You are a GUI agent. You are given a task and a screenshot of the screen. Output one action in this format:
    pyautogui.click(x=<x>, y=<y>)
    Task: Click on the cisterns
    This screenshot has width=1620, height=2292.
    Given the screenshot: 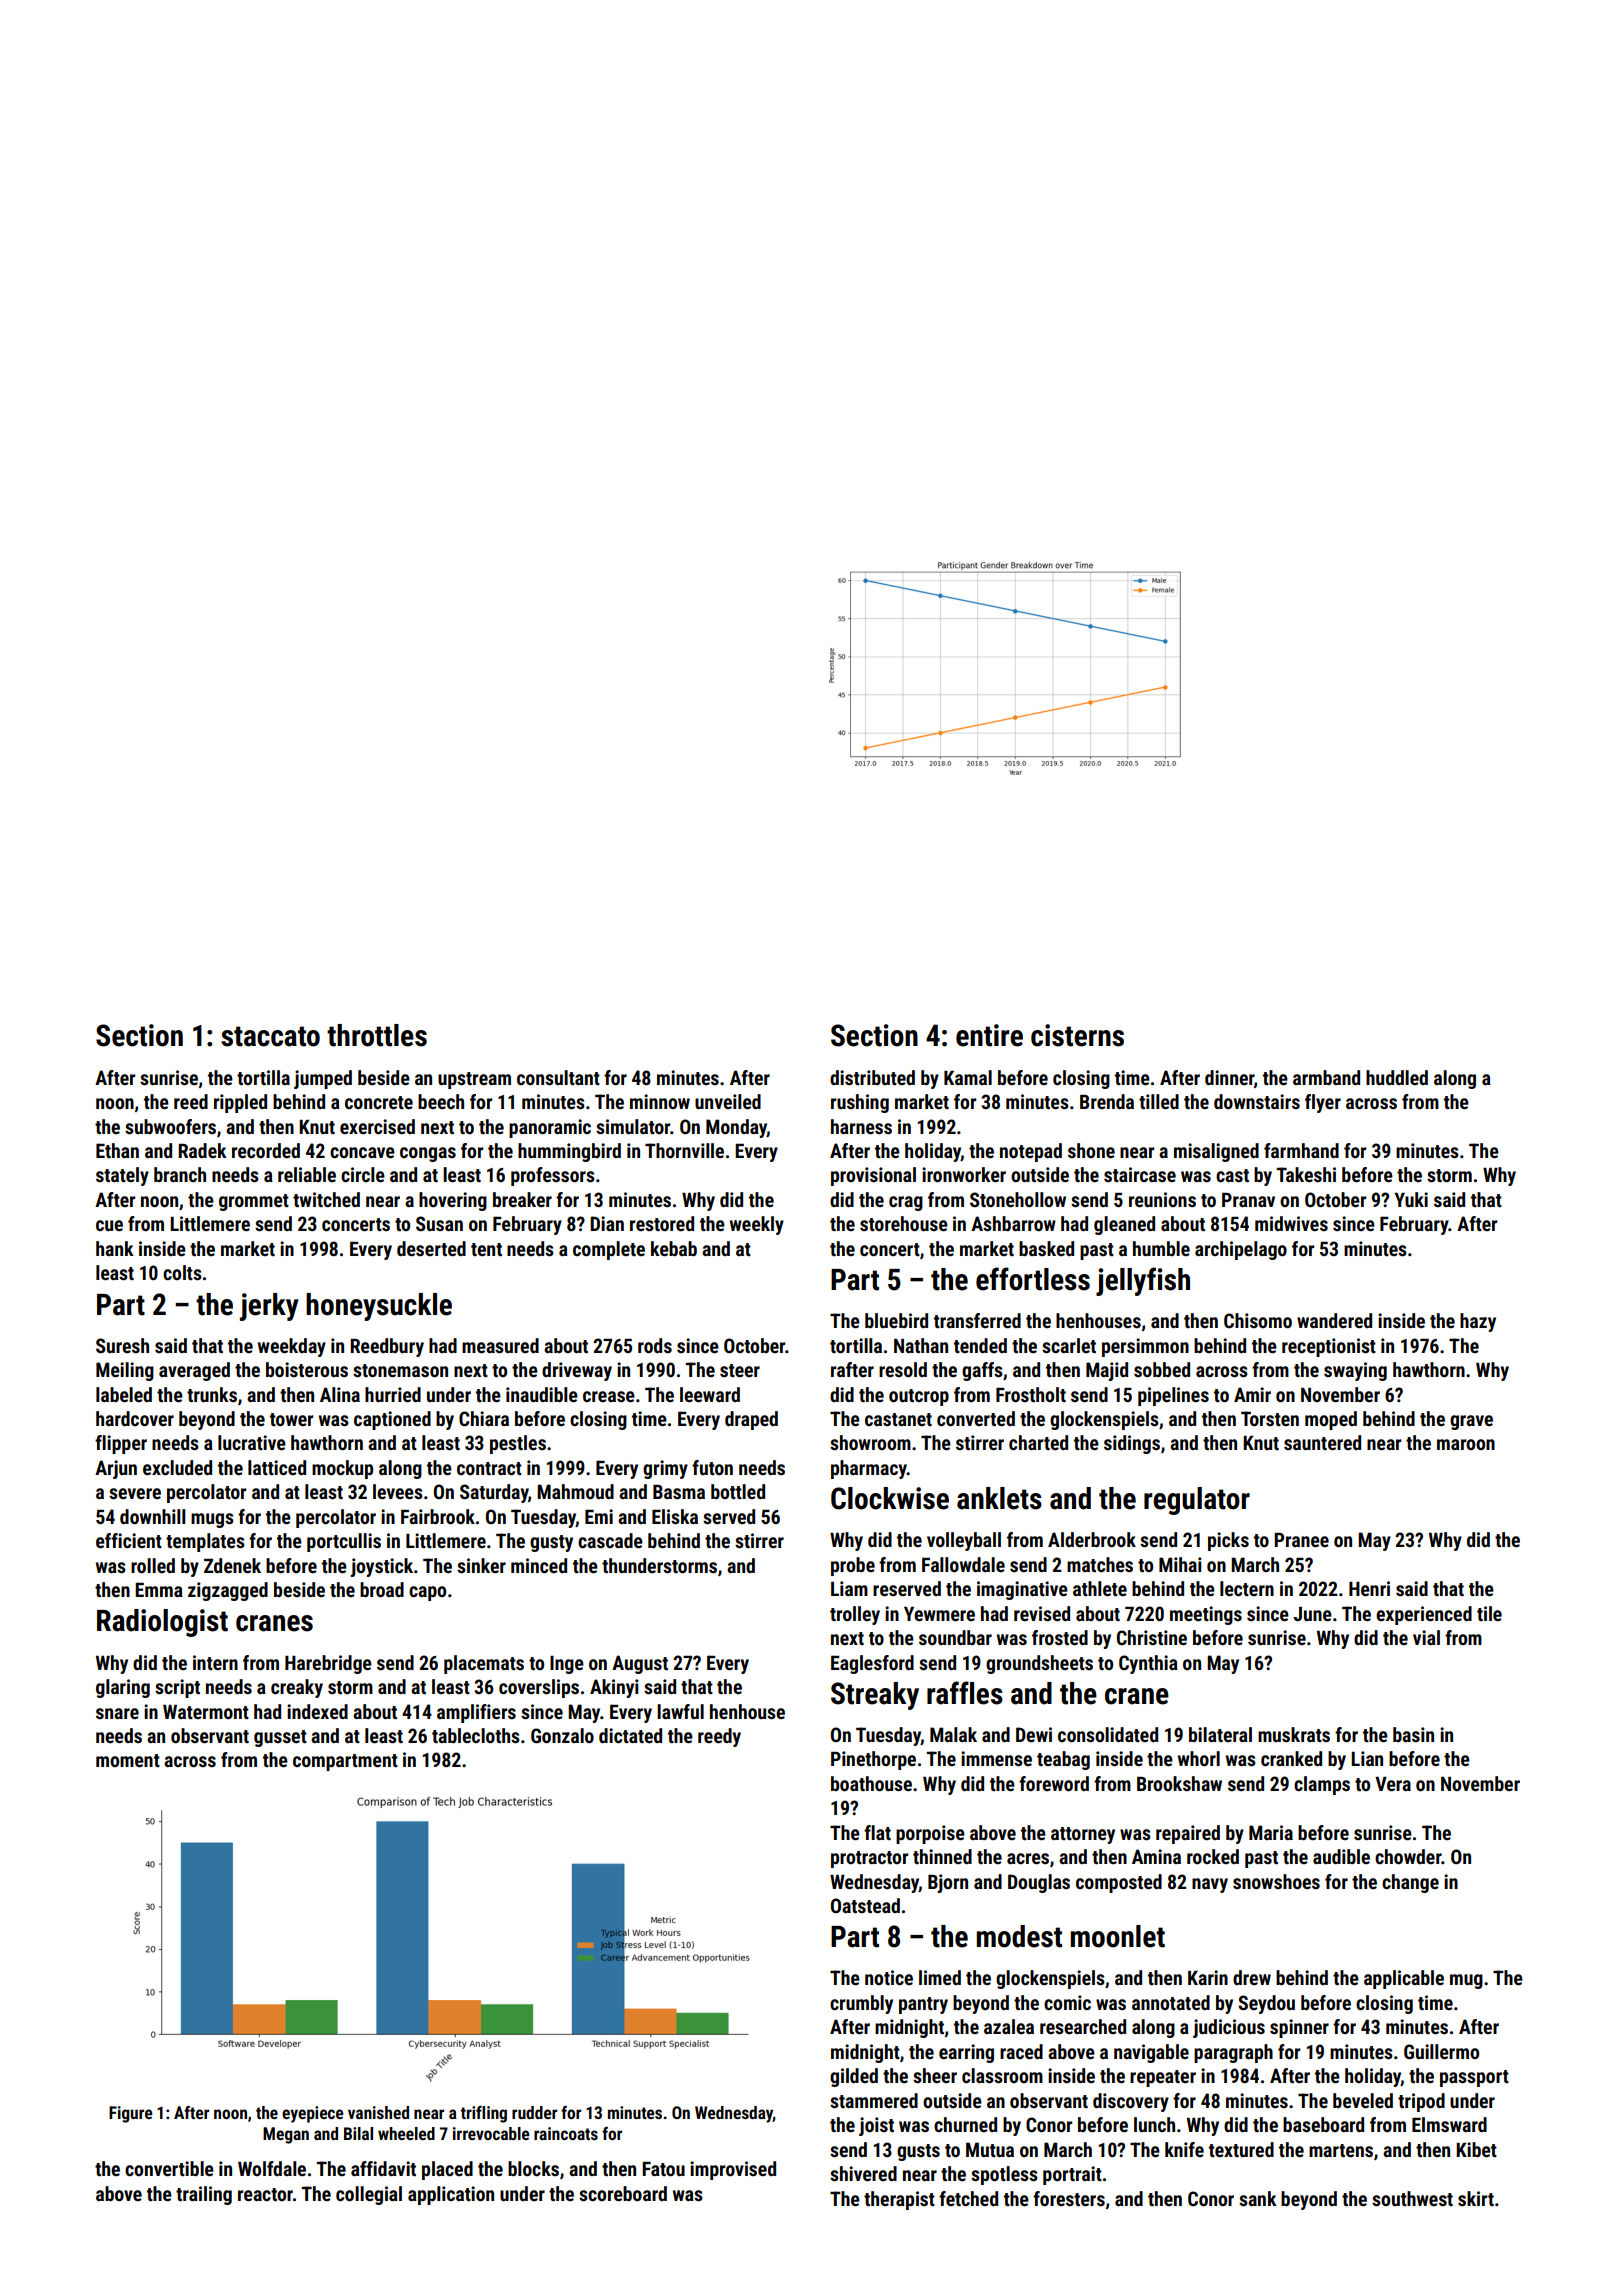 What is the action you would take?
    pyautogui.click(x=1077, y=1035)
